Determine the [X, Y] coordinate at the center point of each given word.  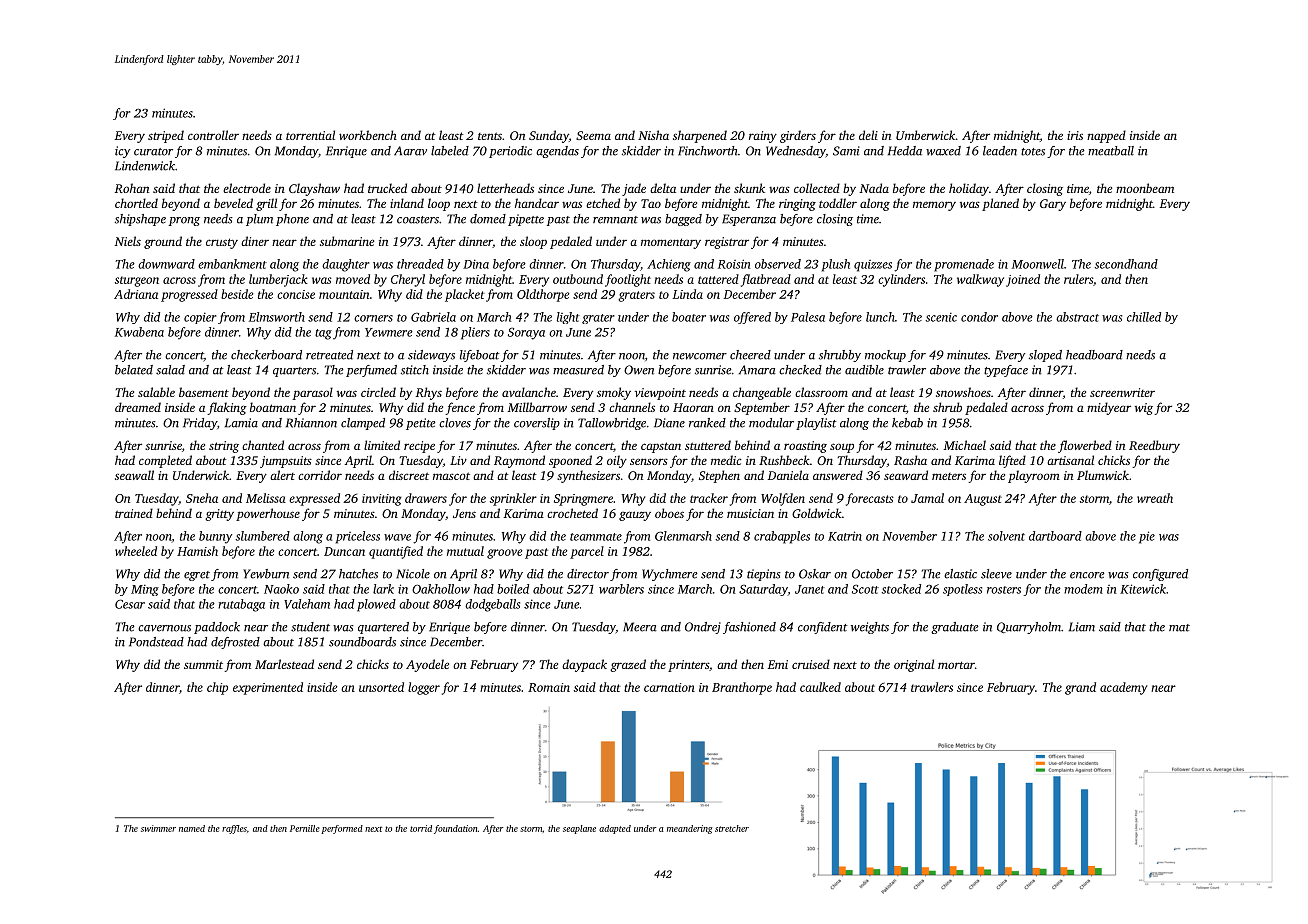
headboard [1094, 355]
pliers [475, 333]
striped [166, 136]
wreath [1155, 498]
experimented [268, 688]
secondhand [1126, 264]
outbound [578, 279]
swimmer [158, 828]
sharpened [700, 136]
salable [156, 392]
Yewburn [266, 574]
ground [163, 242]
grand [1080, 688]
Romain [549, 687]
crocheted [572, 513]
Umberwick [926, 135]
